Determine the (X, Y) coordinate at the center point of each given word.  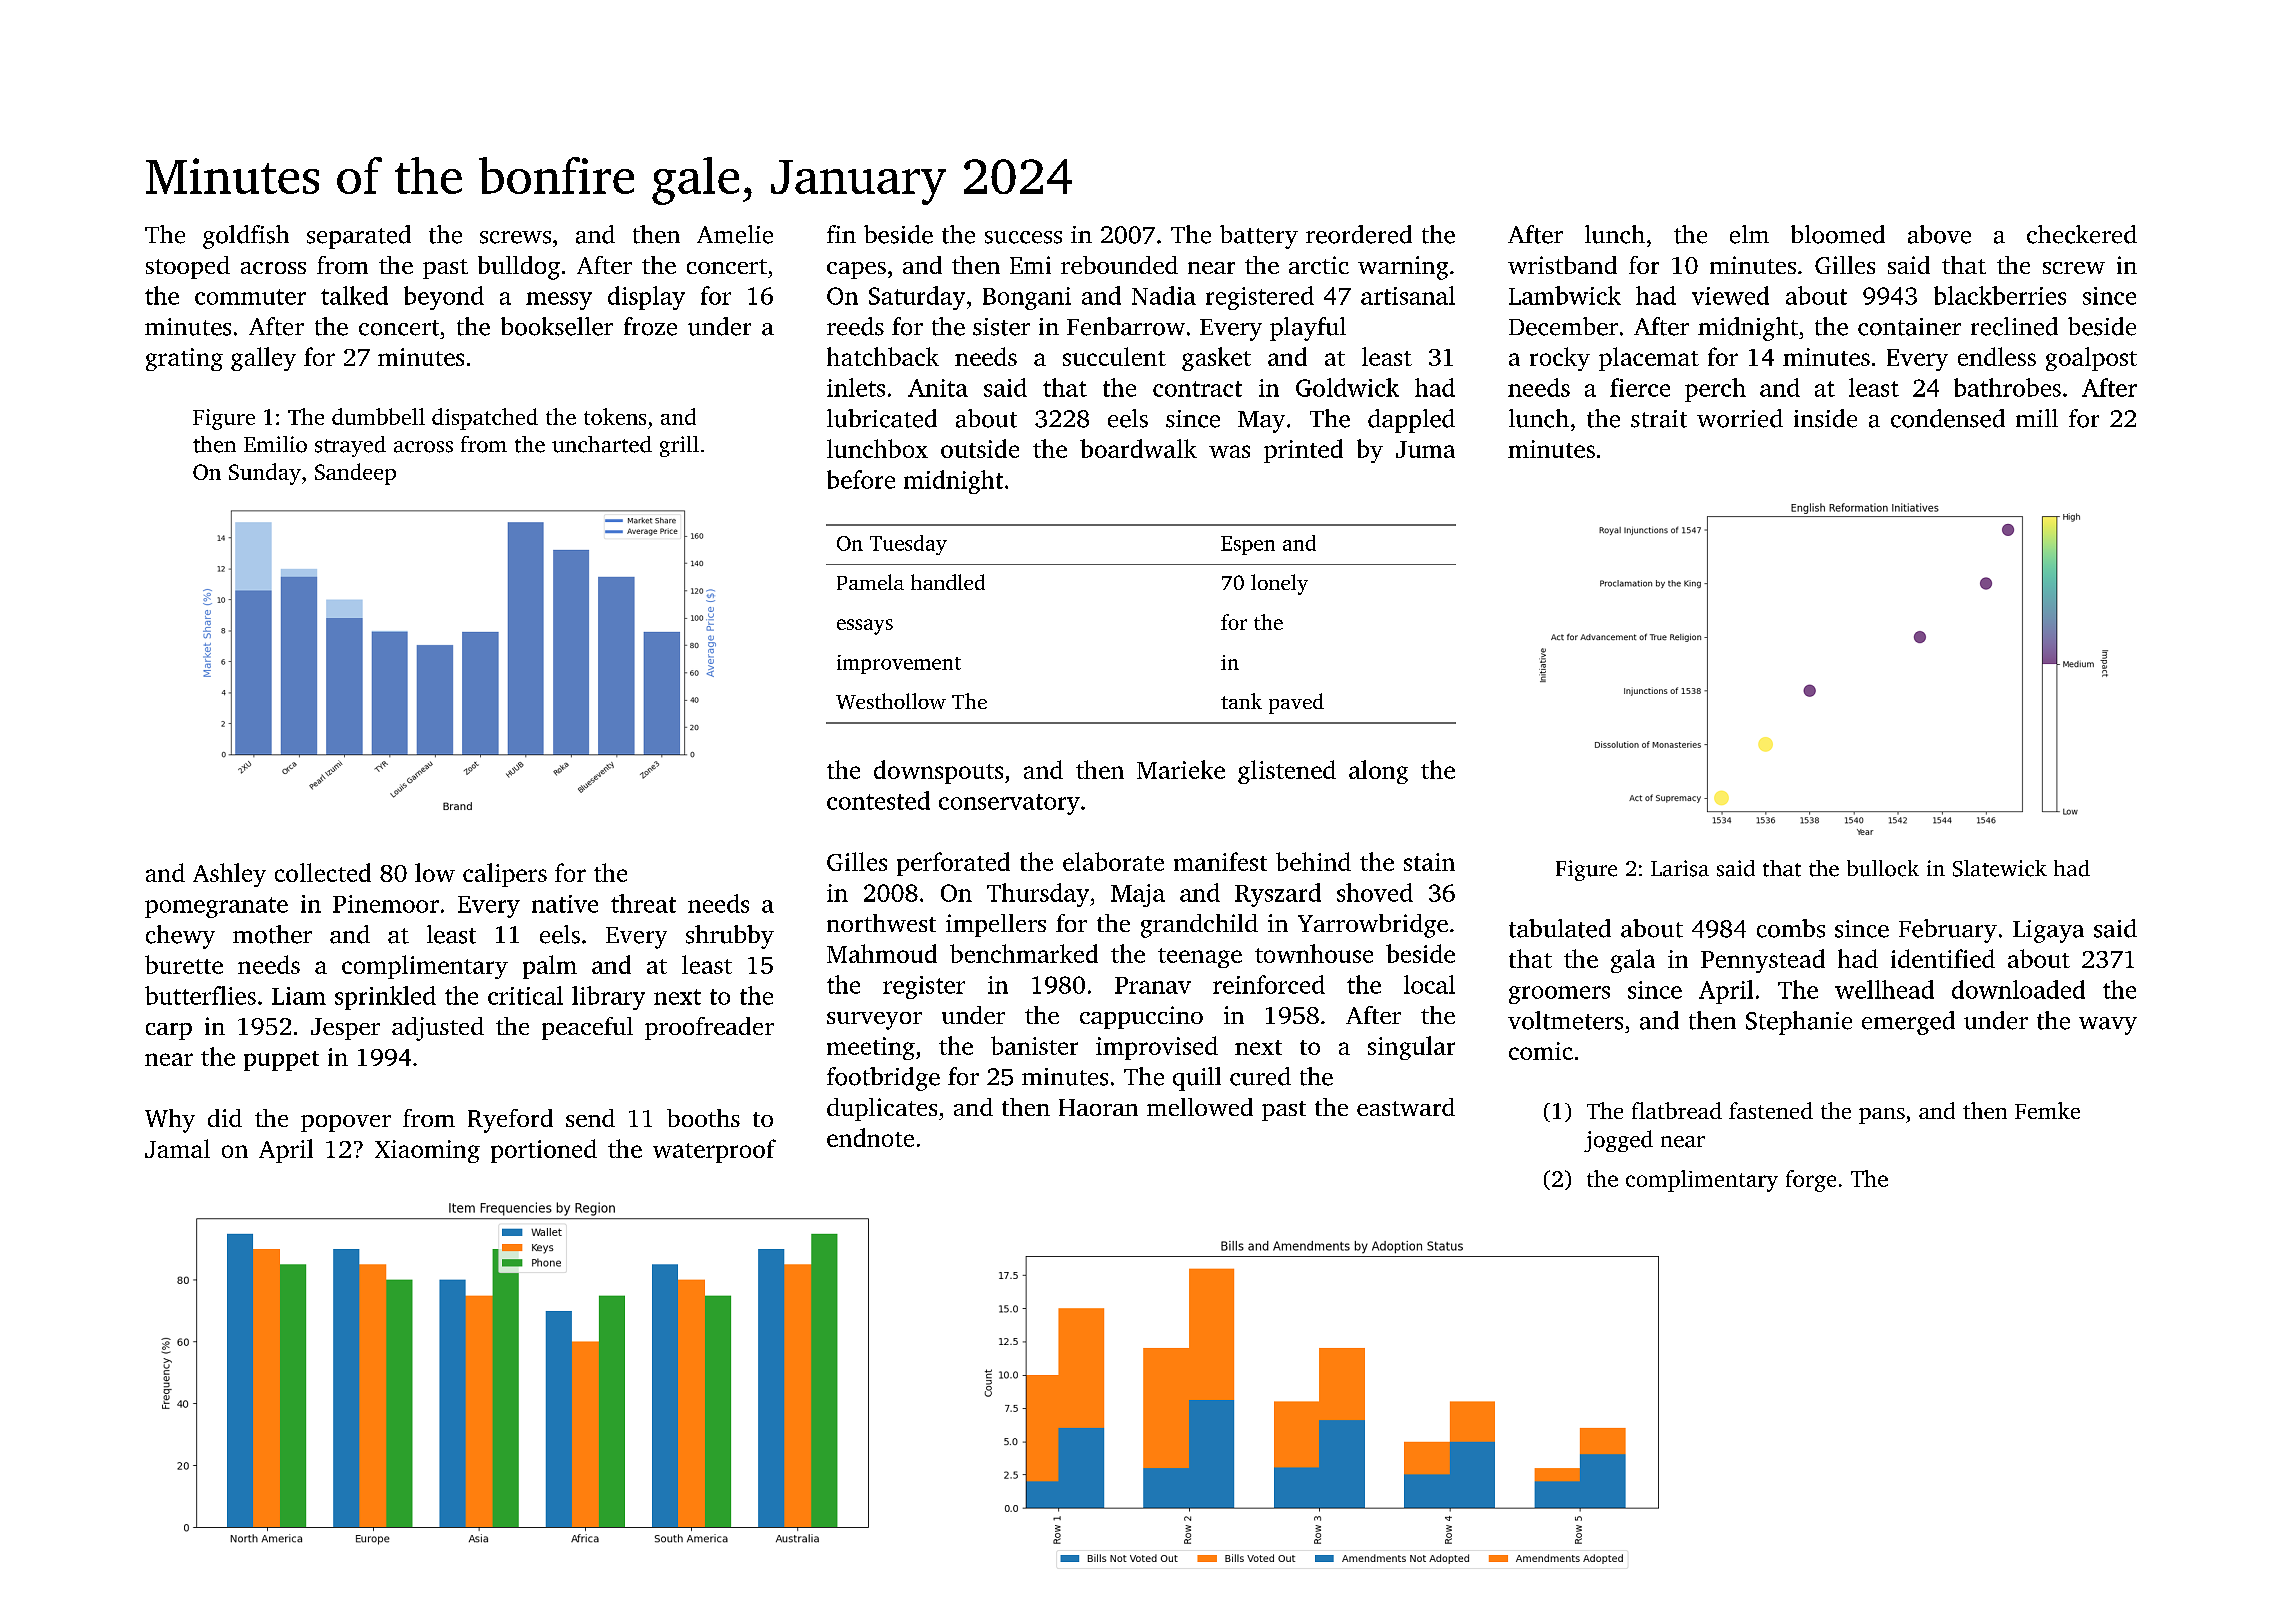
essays (865, 627)
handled (948, 582)
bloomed (1838, 234)
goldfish (246, 237)
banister (1034, 1045)
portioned (544, 1151)
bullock (1883, 868)
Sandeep (355, 474)
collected (323, 872)
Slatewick (2000, 868)
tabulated (1560, 928)
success (1023, 237)
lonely (1279, 584)
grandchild (1199, 926)
